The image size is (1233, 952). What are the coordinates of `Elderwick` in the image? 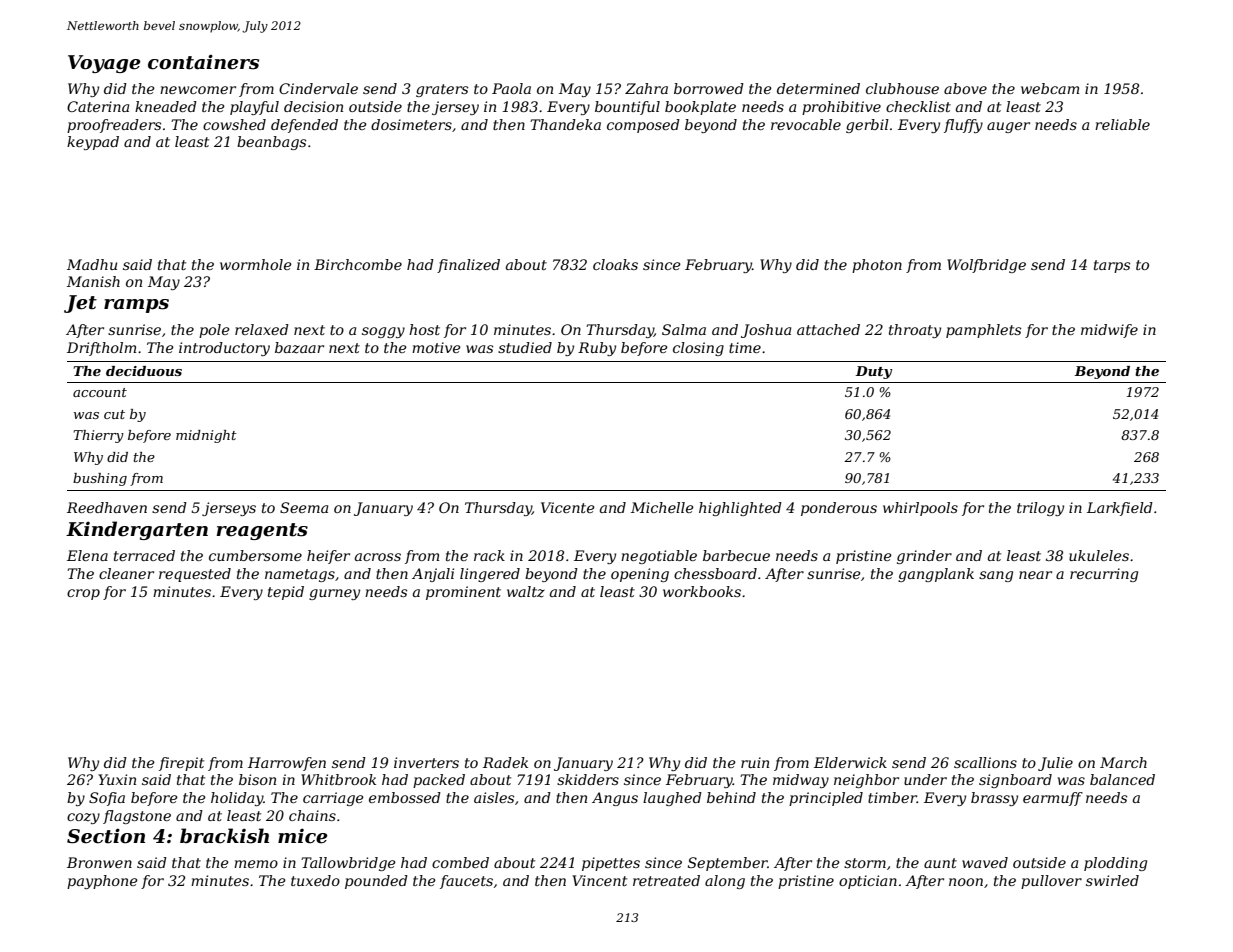 It's located at (850, 762).
